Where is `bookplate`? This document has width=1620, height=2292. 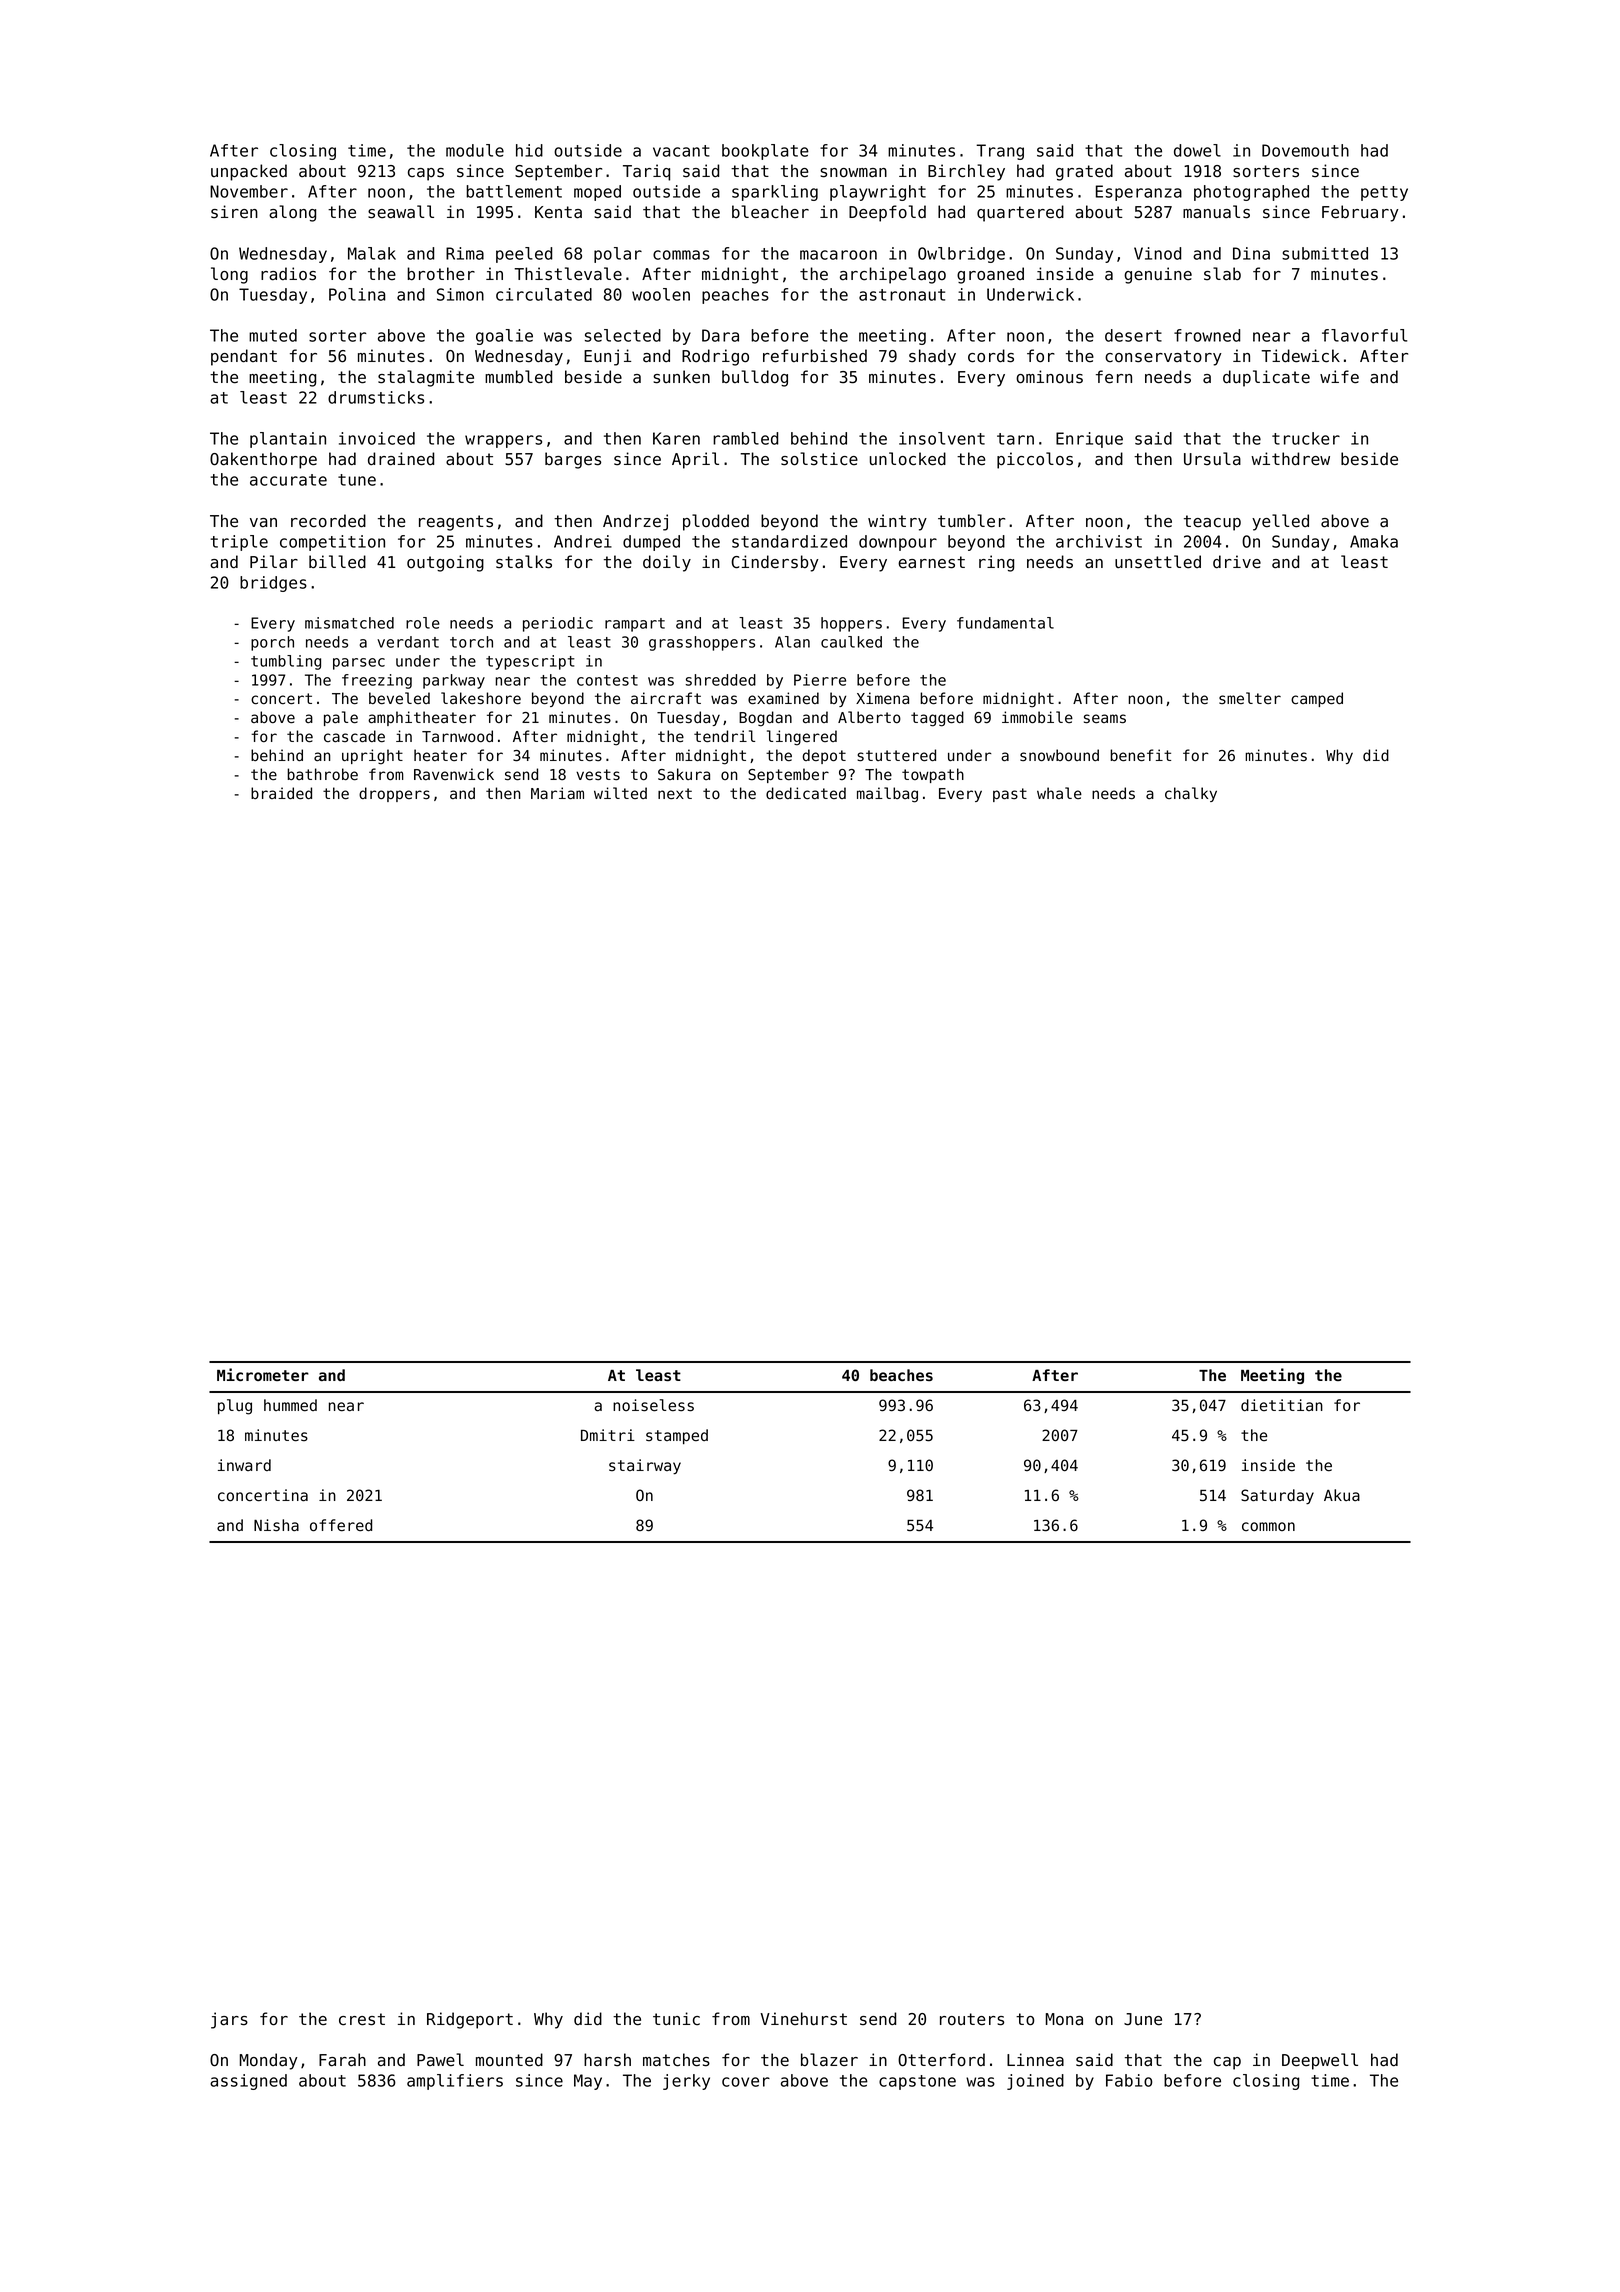 bookplate is located at coordinates (765, 152).
